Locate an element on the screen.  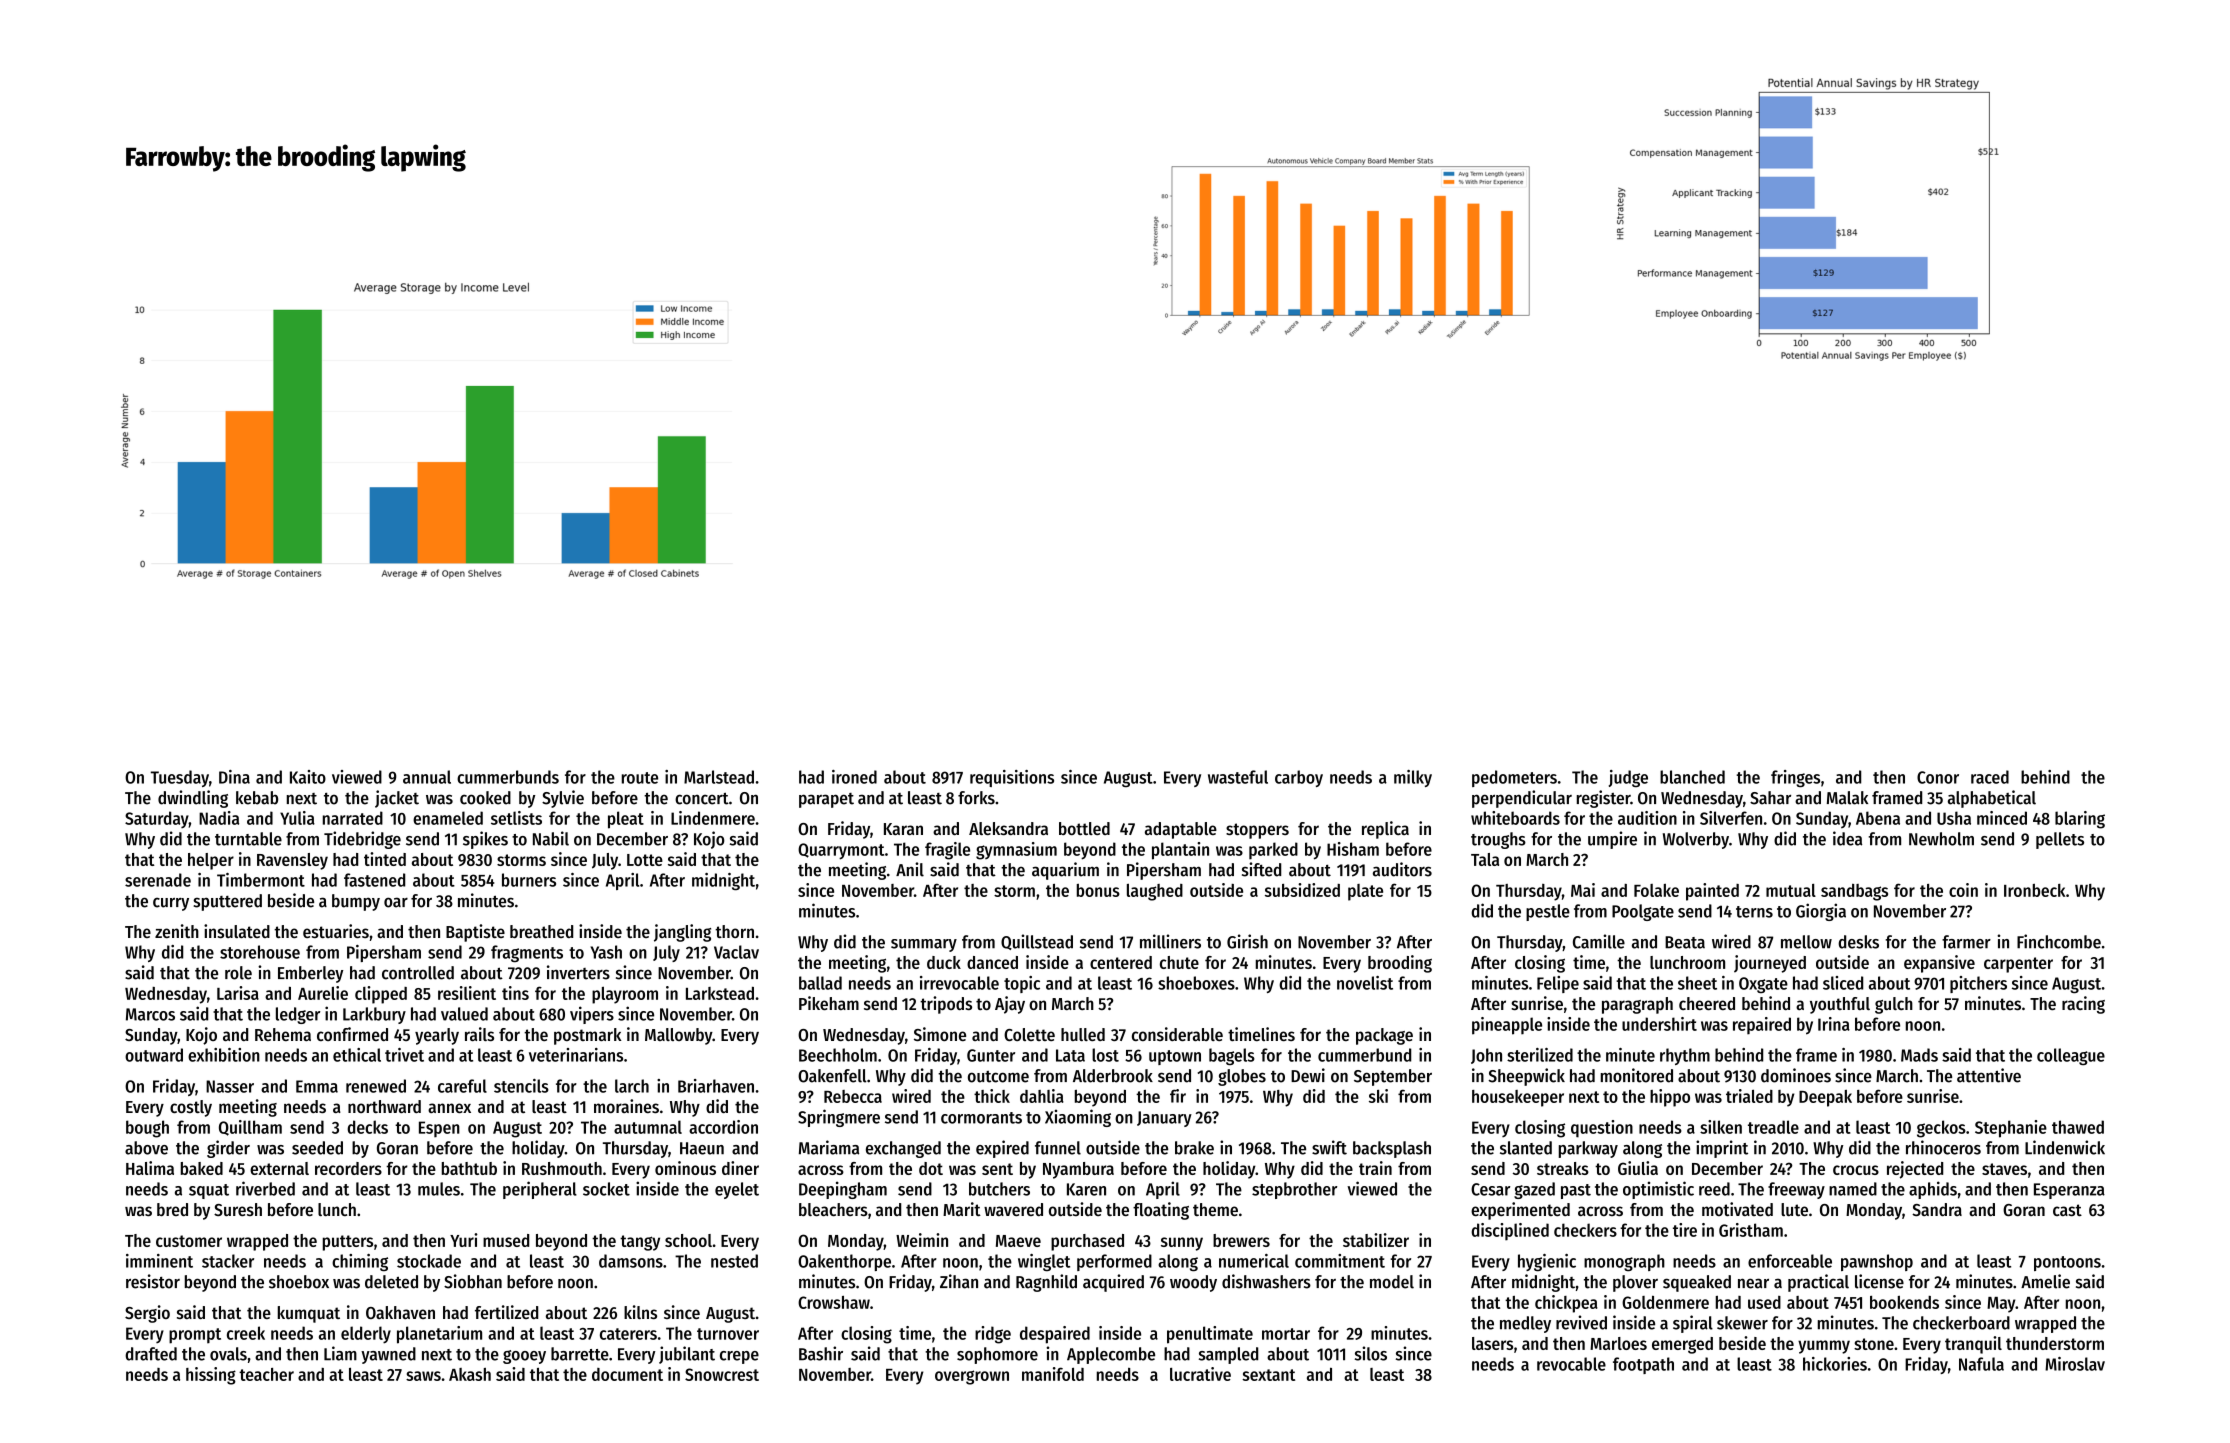
Nadia is located at coordinates (219, 818).
